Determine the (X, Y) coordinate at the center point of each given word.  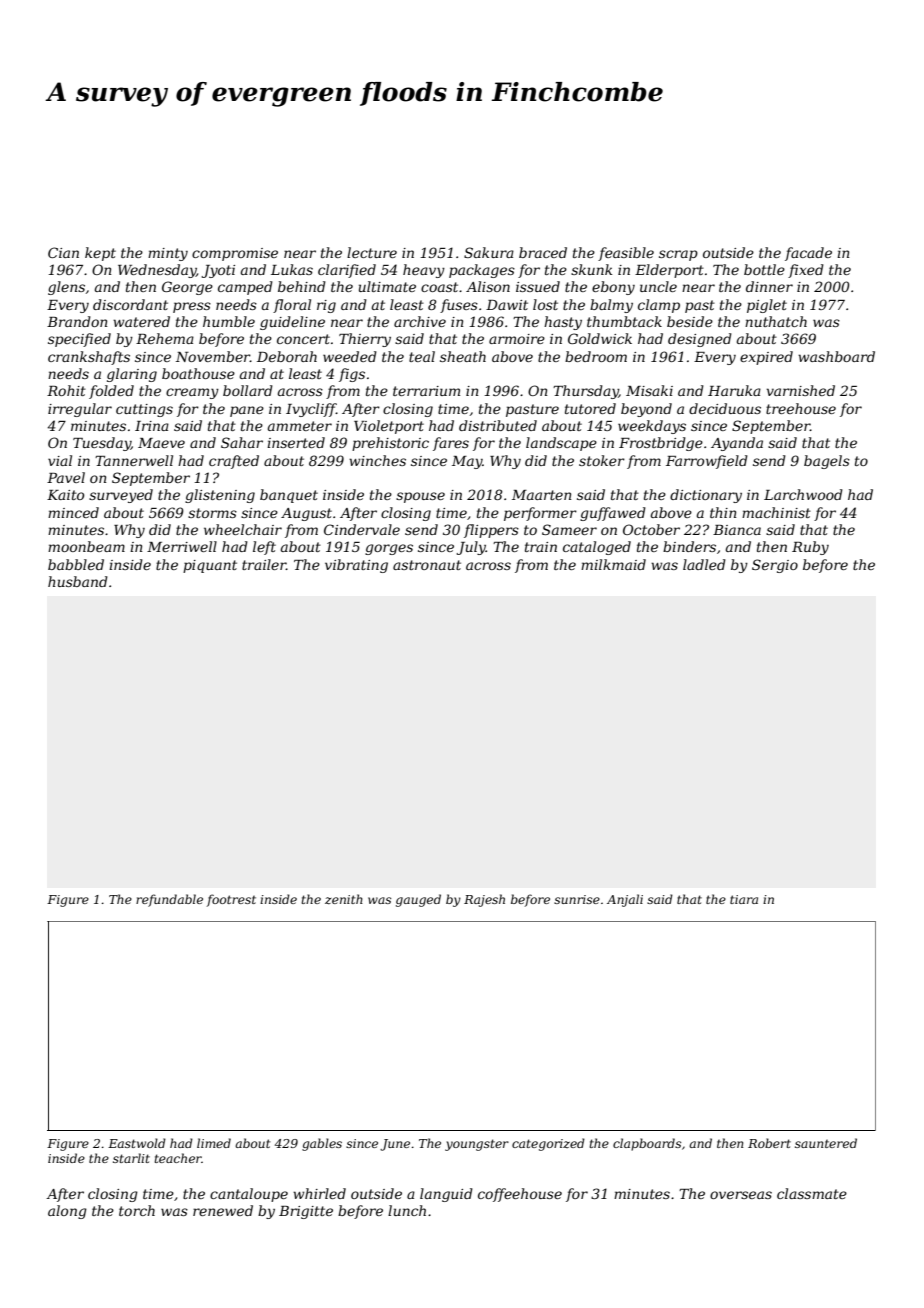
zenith (344, 899)
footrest (231, 900)
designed (700, 340)
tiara (744, 899)
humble (229, 321)
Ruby (810, 548)
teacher (178, 1158)
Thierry (365, 340)
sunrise (577, 899)
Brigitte (306, 1212)
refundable (169, 900)
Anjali (625, 900)
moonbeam (86, 546)
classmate (812, 1193)
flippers (491, 531)
